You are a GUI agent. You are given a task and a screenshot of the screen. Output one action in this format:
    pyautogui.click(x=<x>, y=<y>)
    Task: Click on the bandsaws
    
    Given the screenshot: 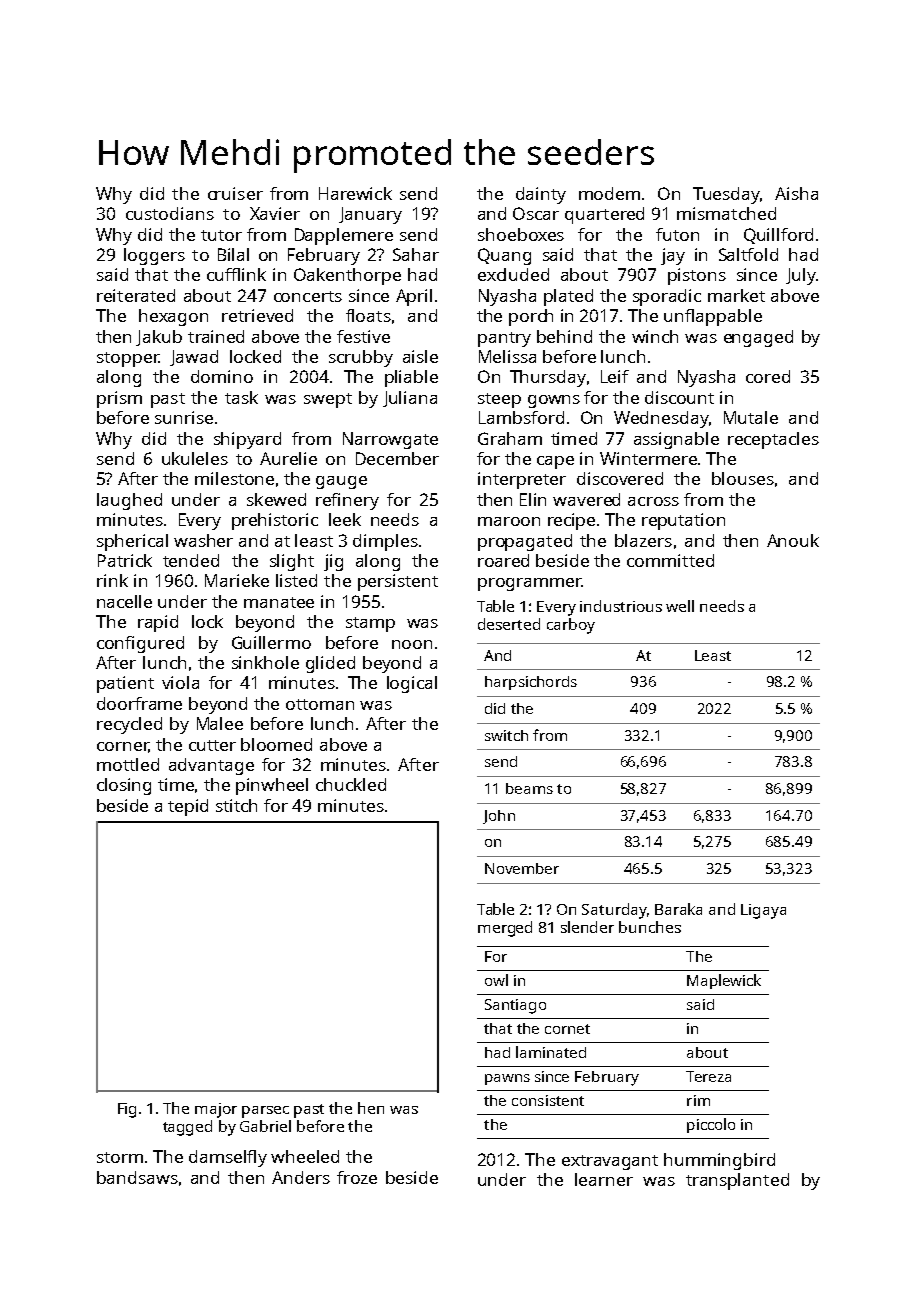 What is the action you would take?
    pyautogui.click(x=137, y=1177)
